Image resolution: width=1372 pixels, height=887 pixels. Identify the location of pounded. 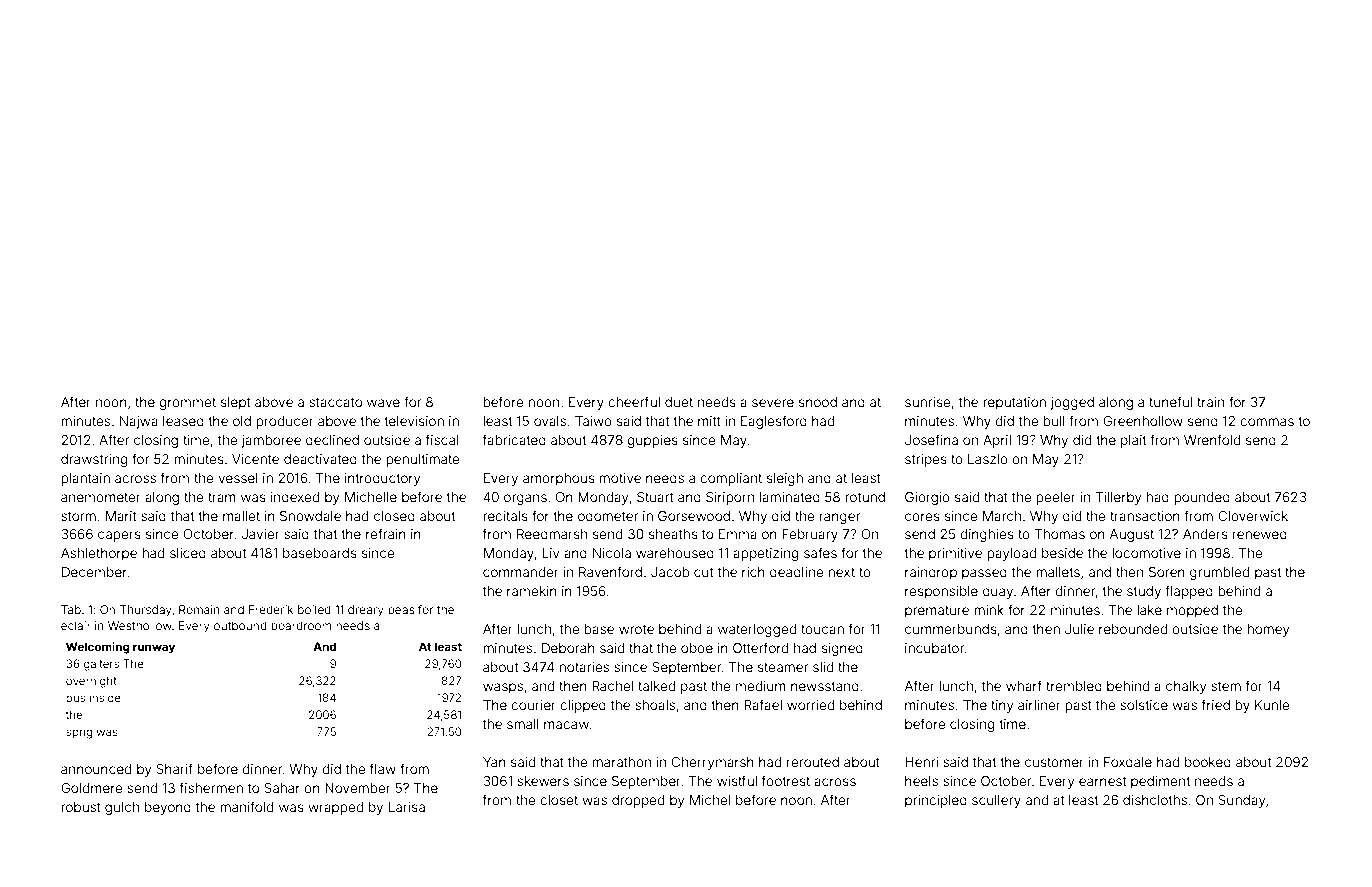
(1202, 498).
